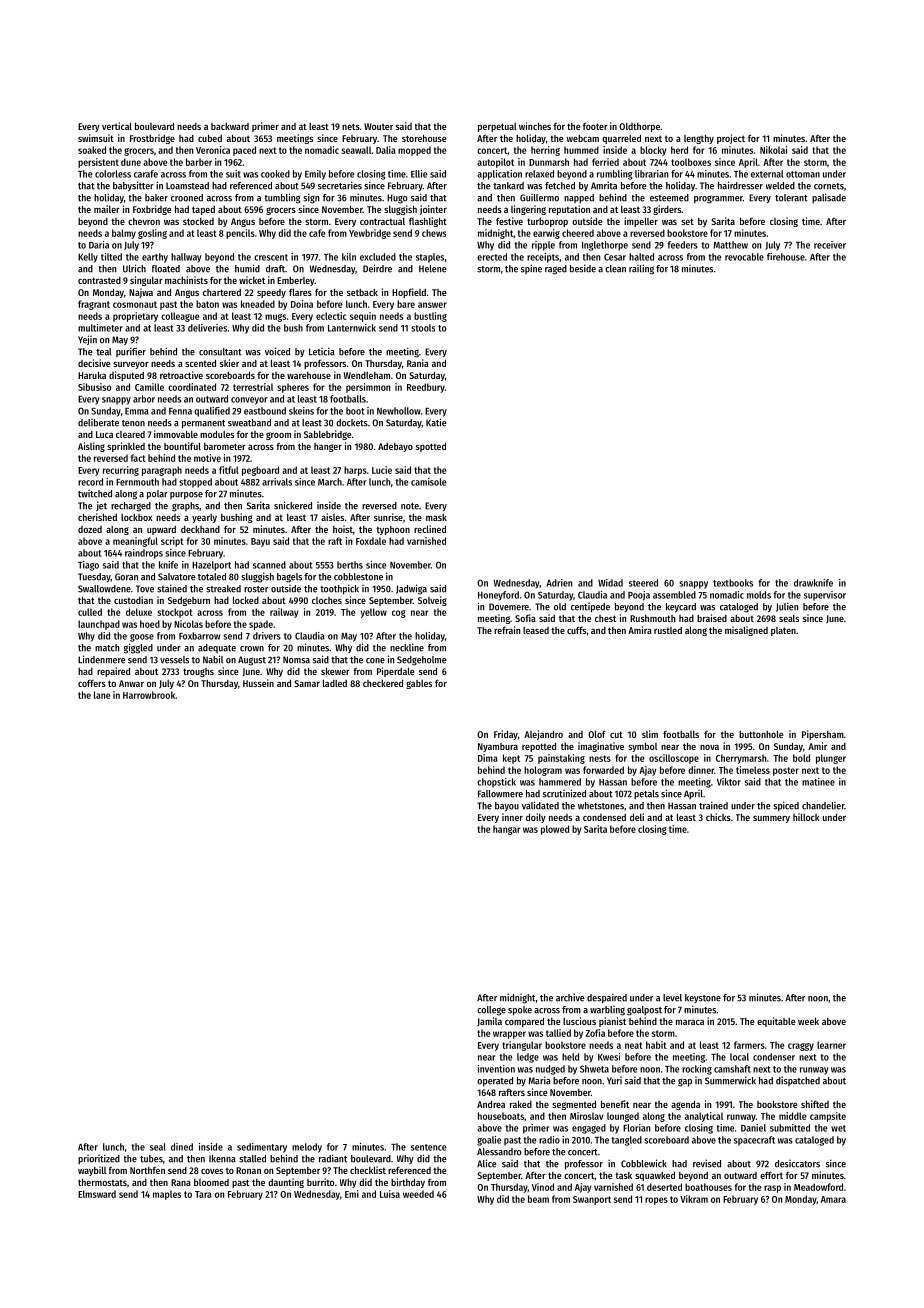  I want to click on erected, so click(492, 257).
